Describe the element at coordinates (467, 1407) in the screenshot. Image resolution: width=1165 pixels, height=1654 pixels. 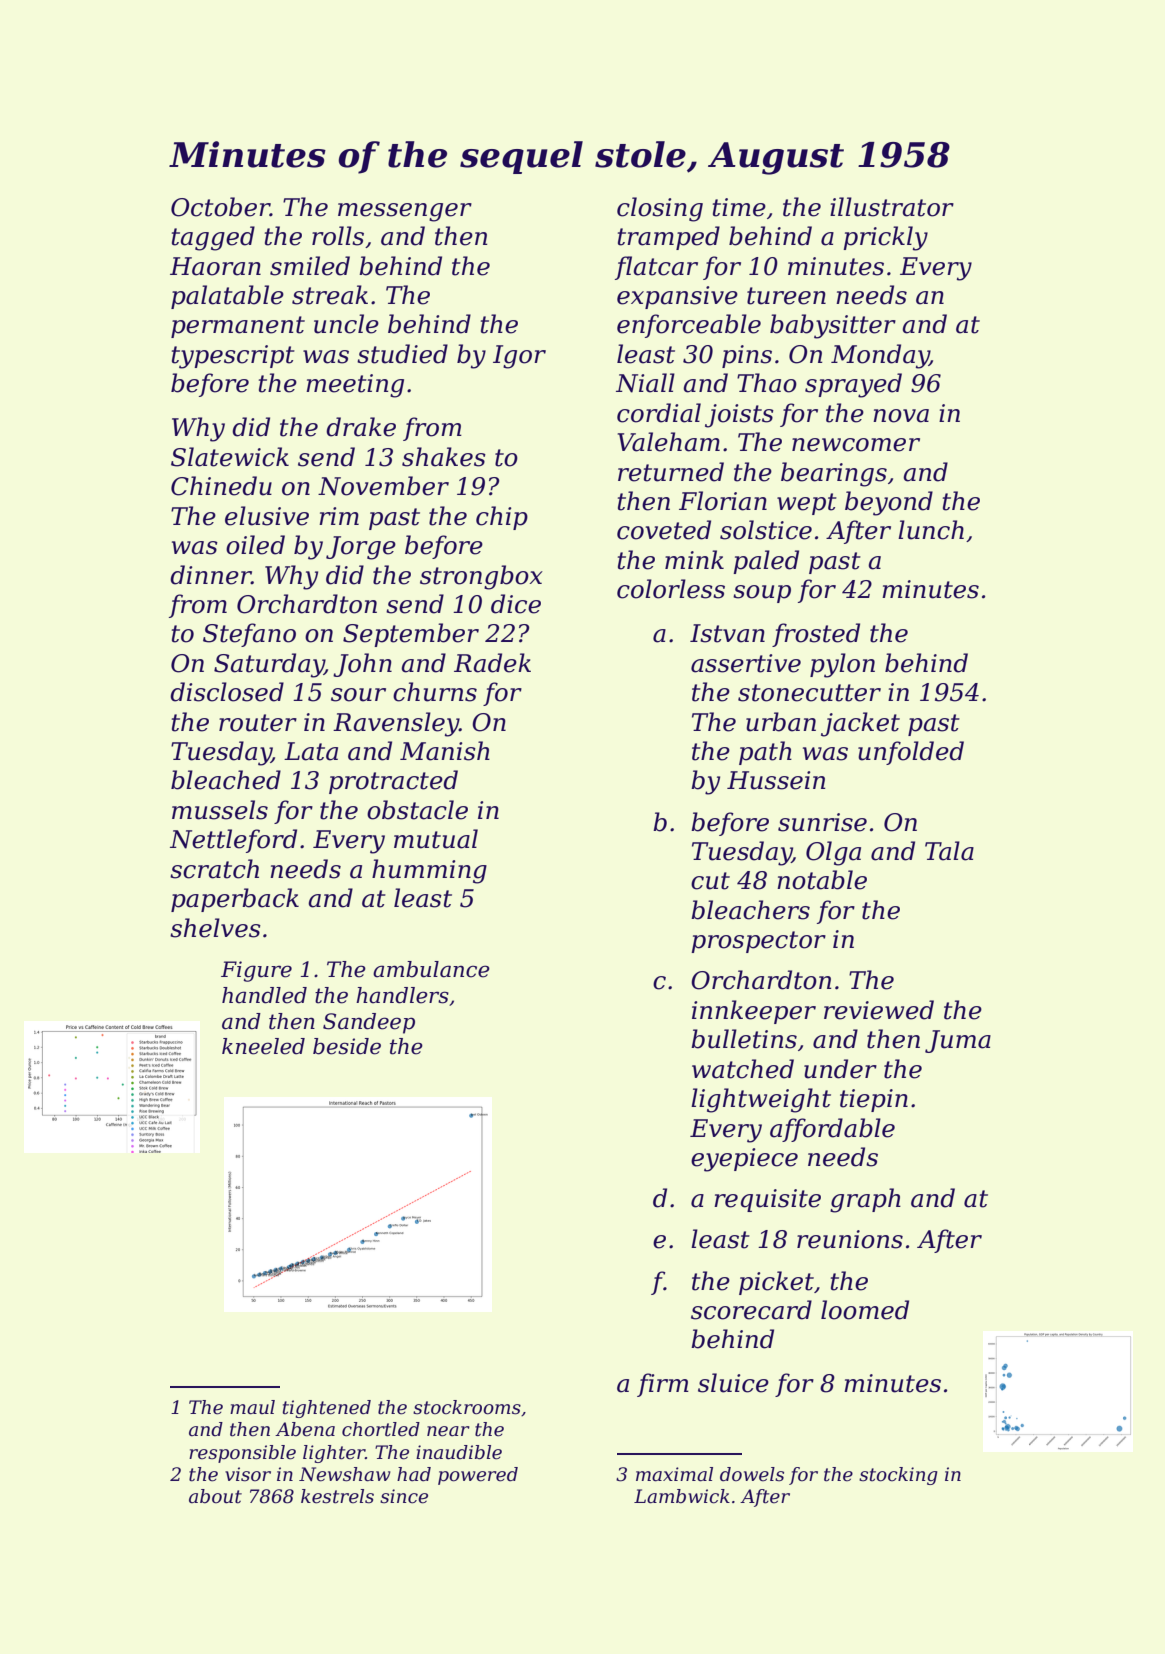
I see `stockrooms` at that location.
